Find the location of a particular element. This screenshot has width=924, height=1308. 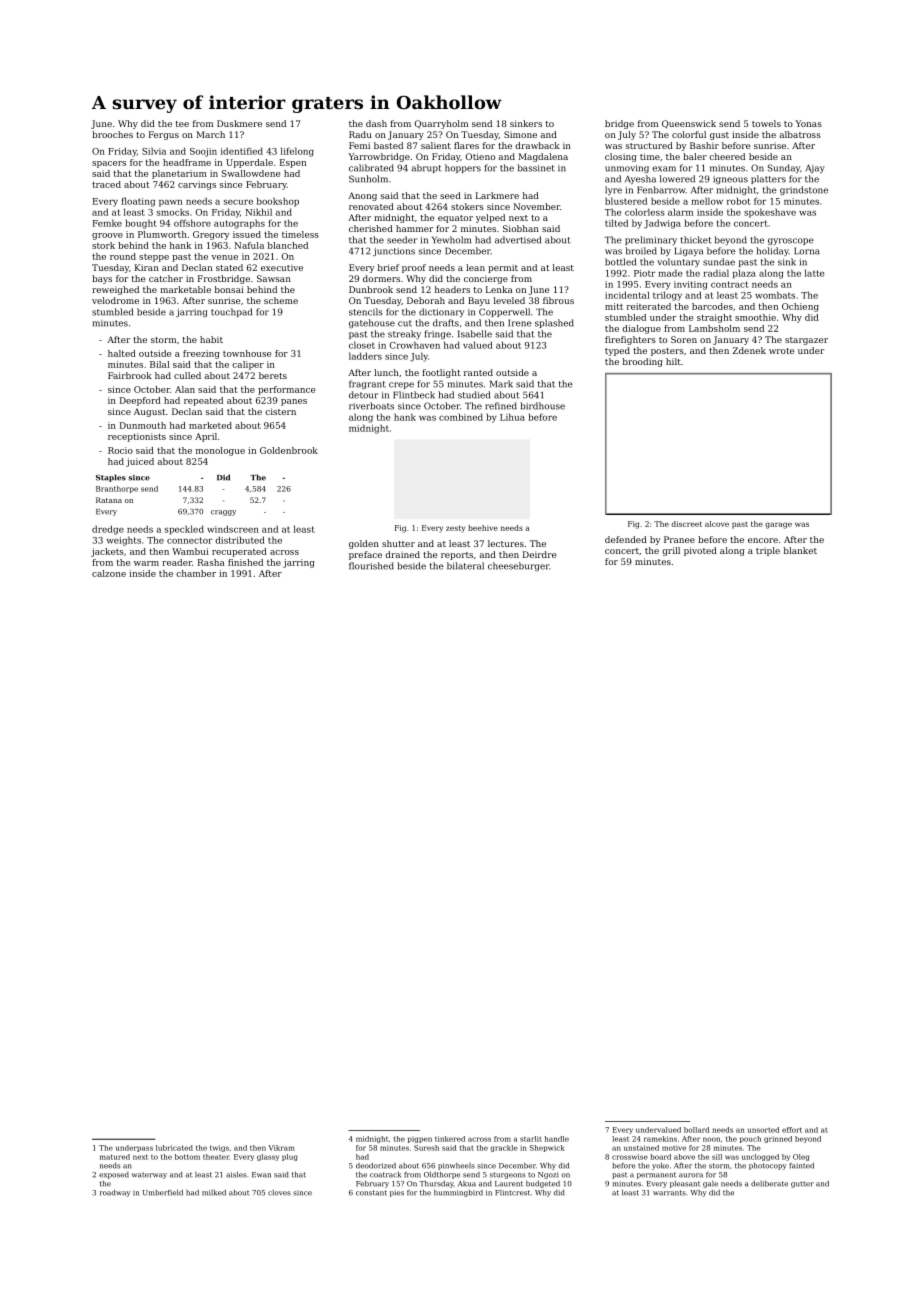

Piotr is located at coordinates (645, 273).
